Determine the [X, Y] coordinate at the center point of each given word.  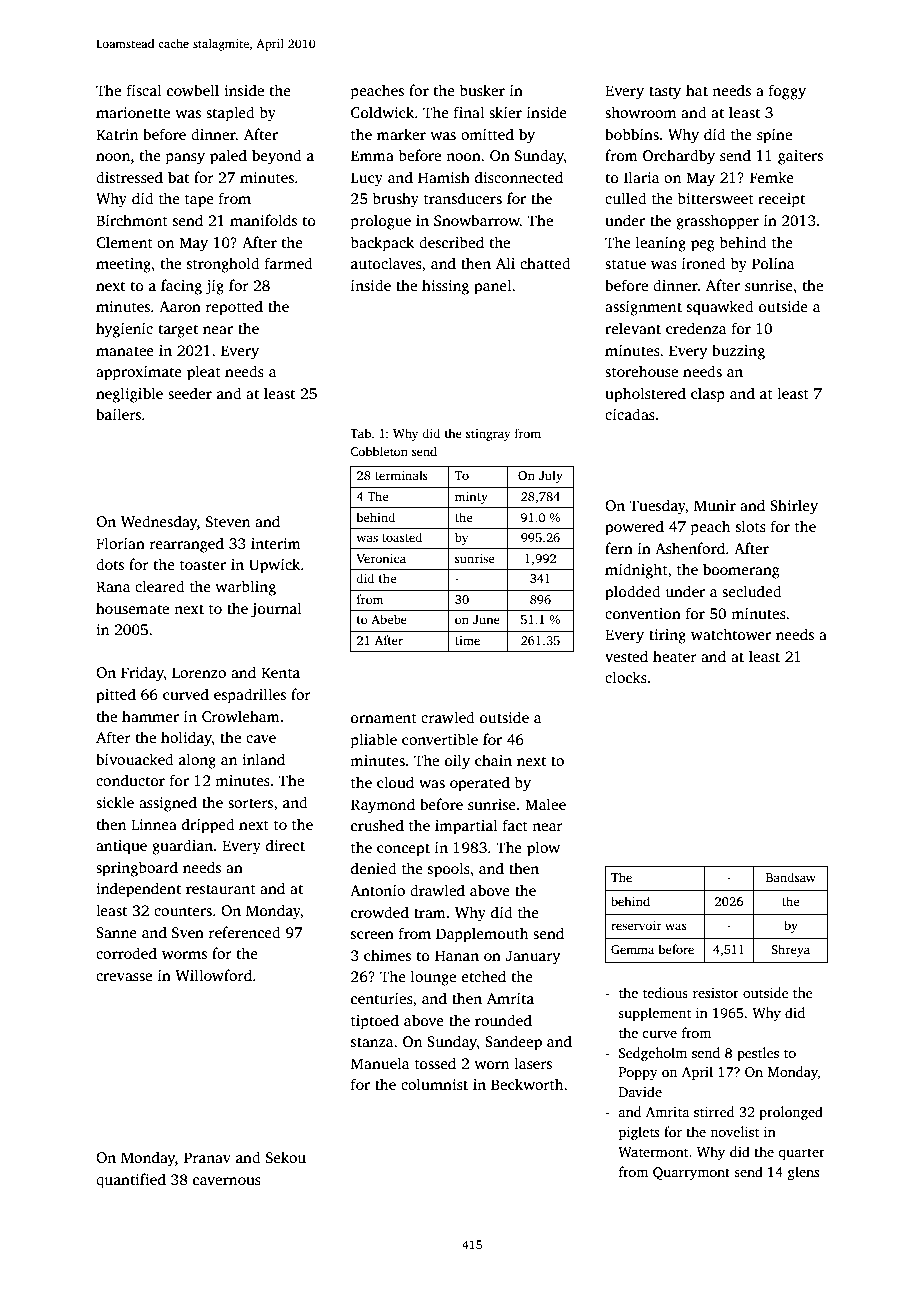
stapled [230, 114]
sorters [250, 803]
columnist [434, 1084]
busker [482, 90]
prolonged [791, 1113]
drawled [437, 890]
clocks [626, 677]
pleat [204, 373]
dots [110, 564]
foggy [787, 92]
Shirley [794, 507]
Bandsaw [791, 877]
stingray [488, 435]
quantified [131, 1181]
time [467, 640]
